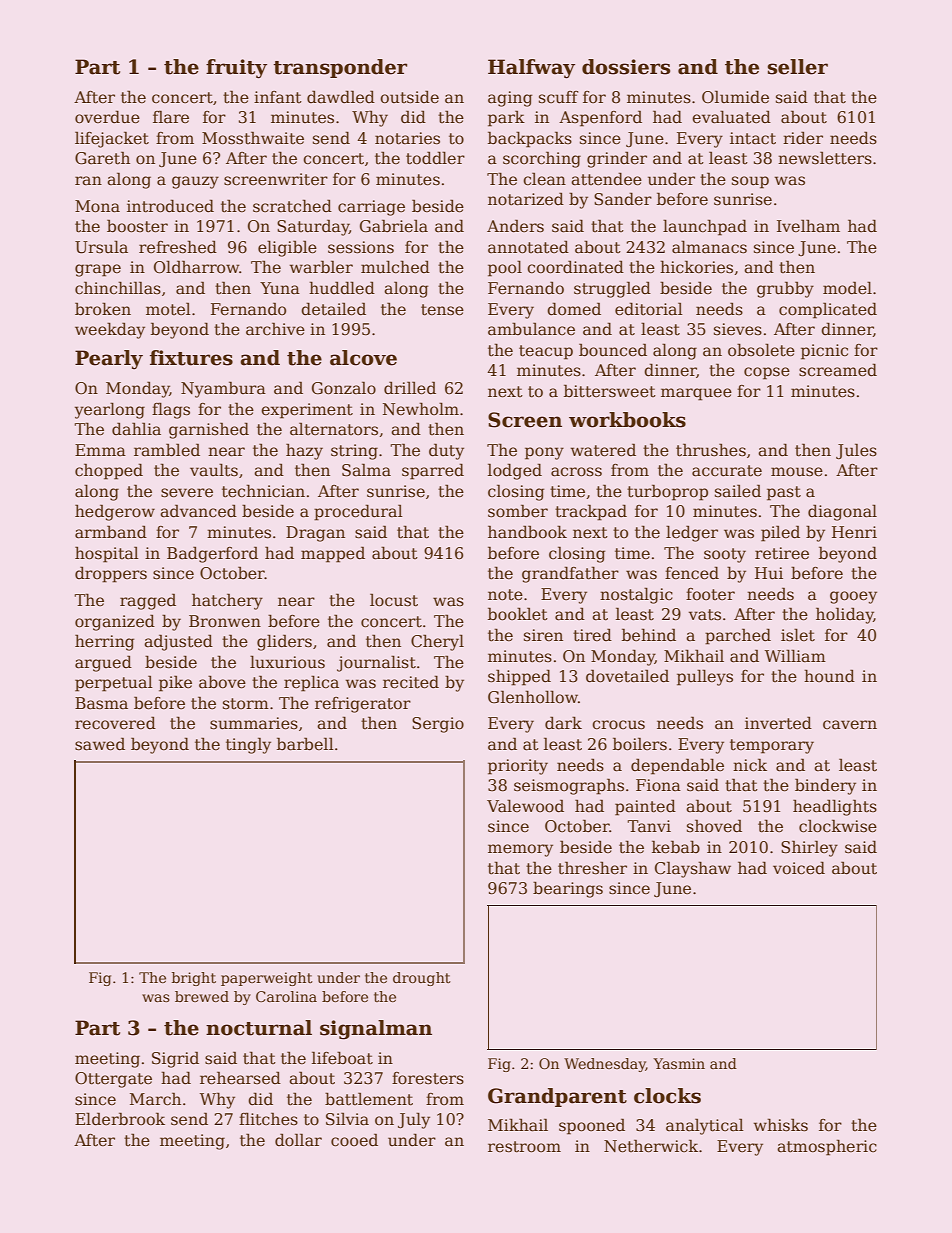 The image size is (952, 1233). I want to click on flare, so click(171, 116).
